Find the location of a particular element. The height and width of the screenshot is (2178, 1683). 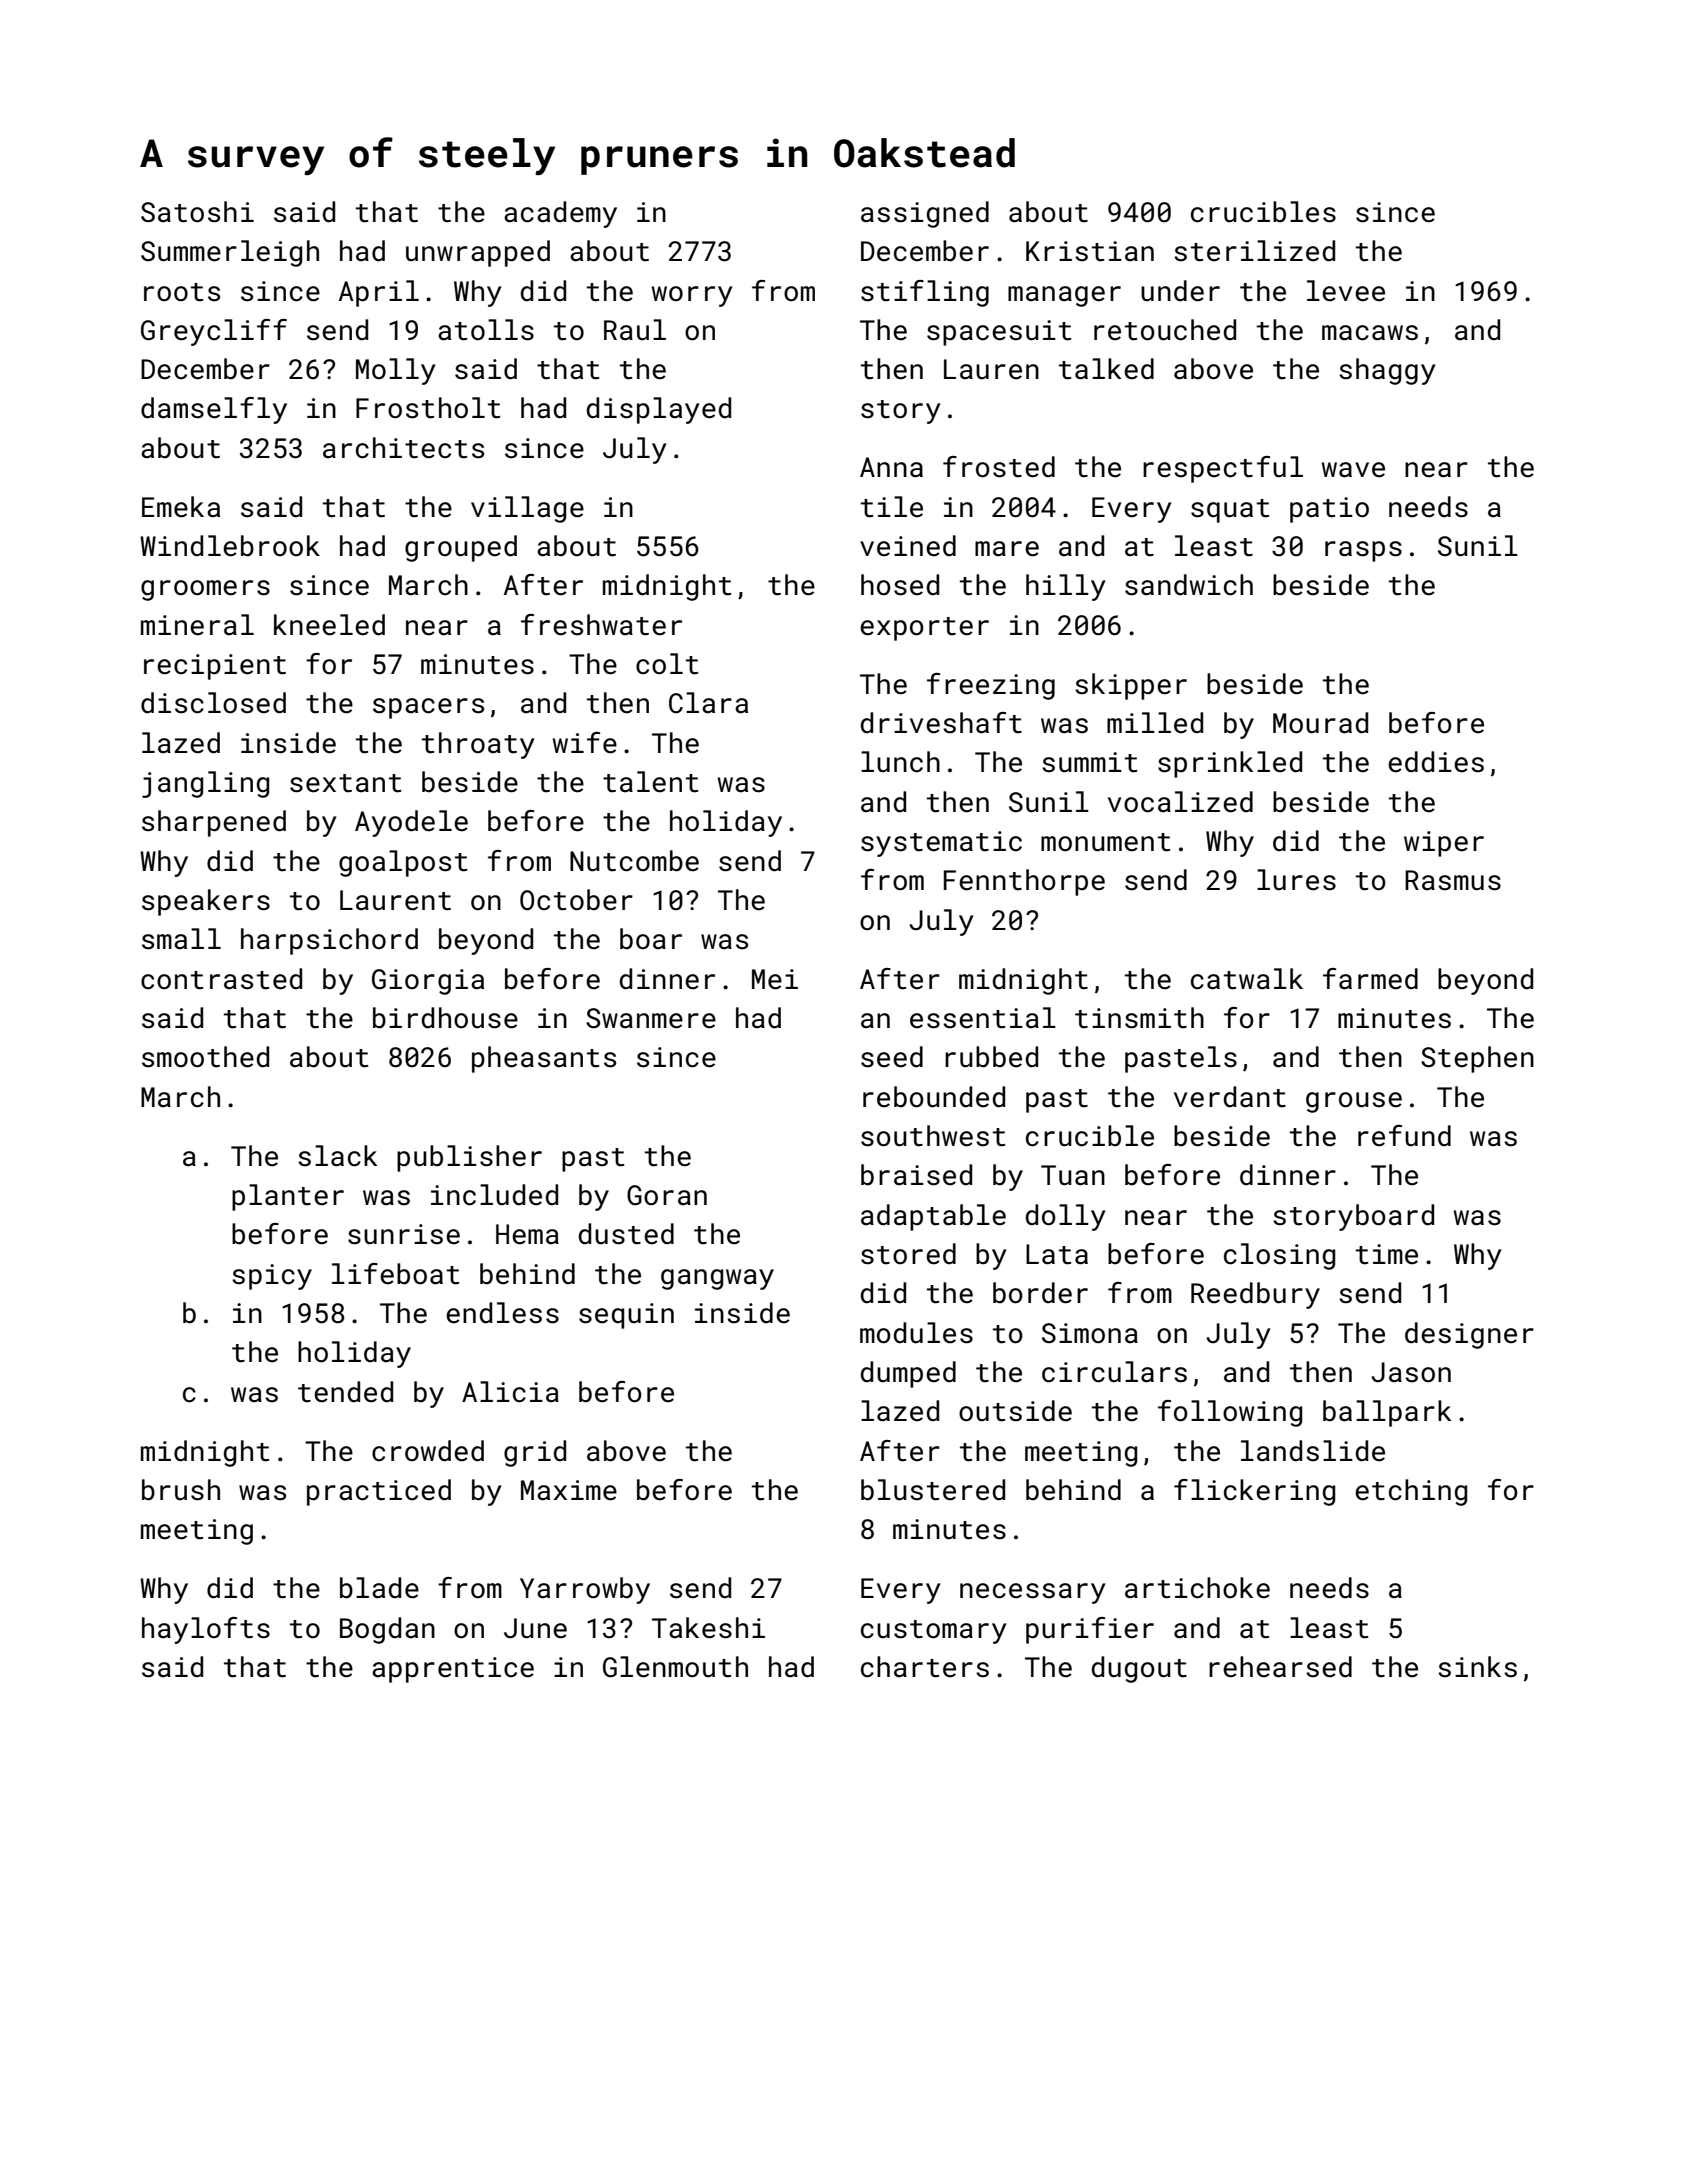

essential is located at coordinates (983, 1018).
